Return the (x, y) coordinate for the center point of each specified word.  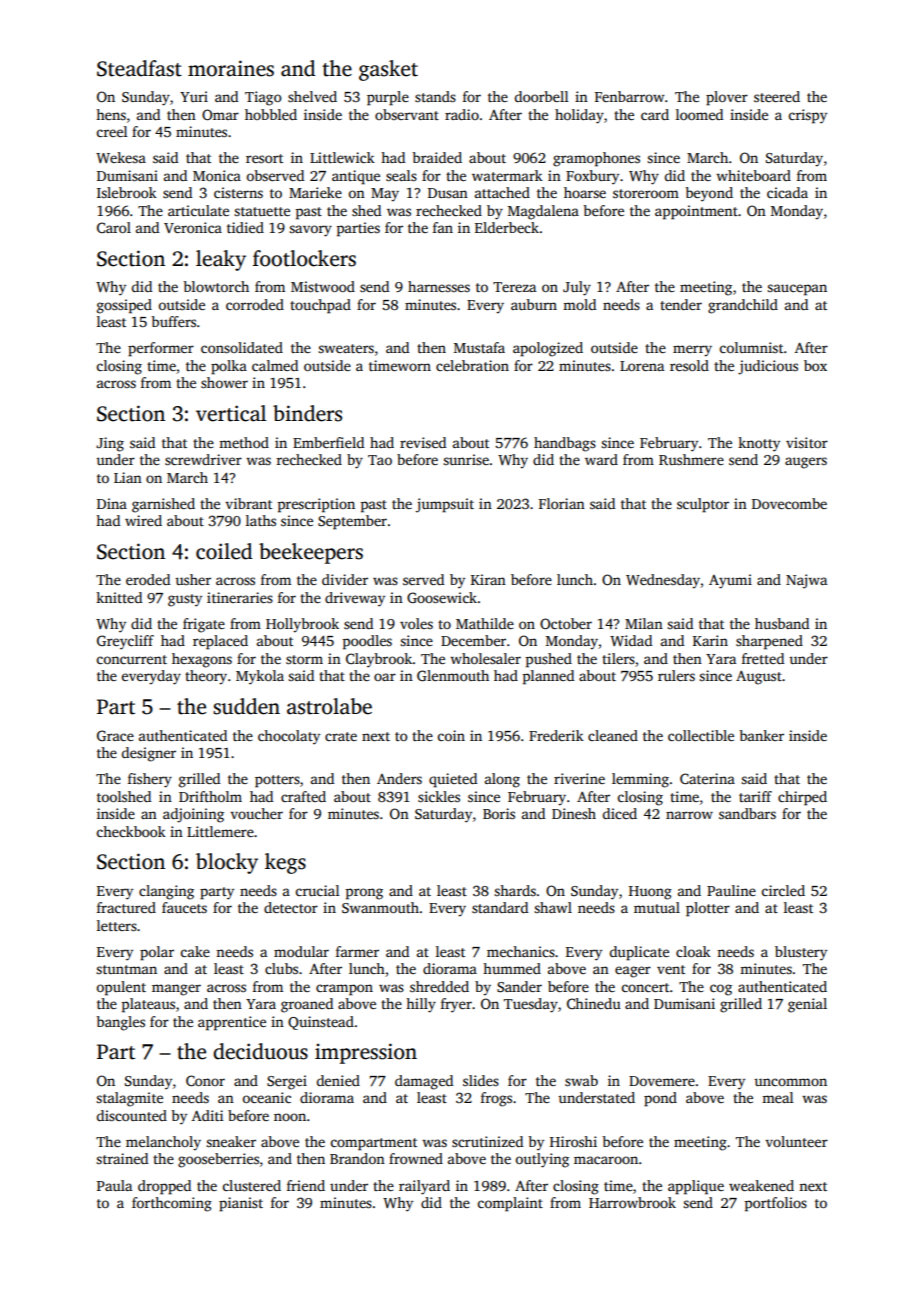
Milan (644, 623)
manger (176, 990)
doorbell (541, 96)
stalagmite (129, 1099)
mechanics (521, 951)
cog (721, 990)
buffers (173, 321)
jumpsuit (445, 505)
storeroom (646, 193)
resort (264, 158)
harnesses (439, 286)
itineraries (240, 597)
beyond (709, 194)
